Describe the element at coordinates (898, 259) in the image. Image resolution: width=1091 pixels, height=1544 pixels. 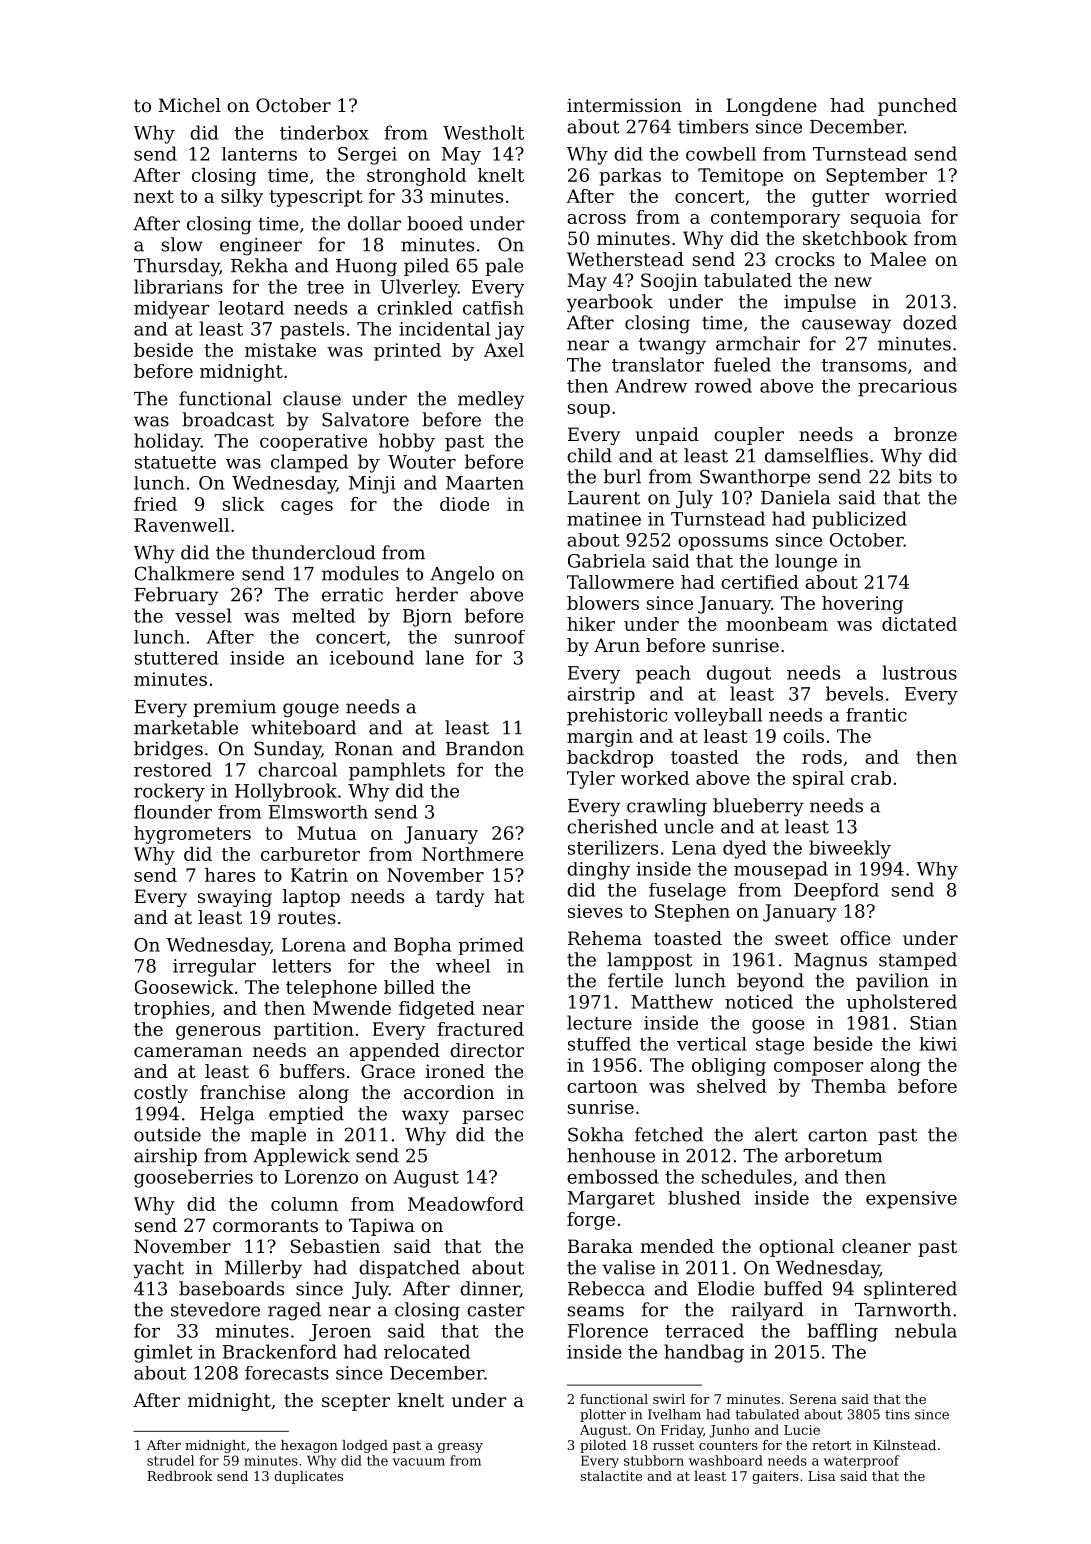
I see `Malee` at that location.
